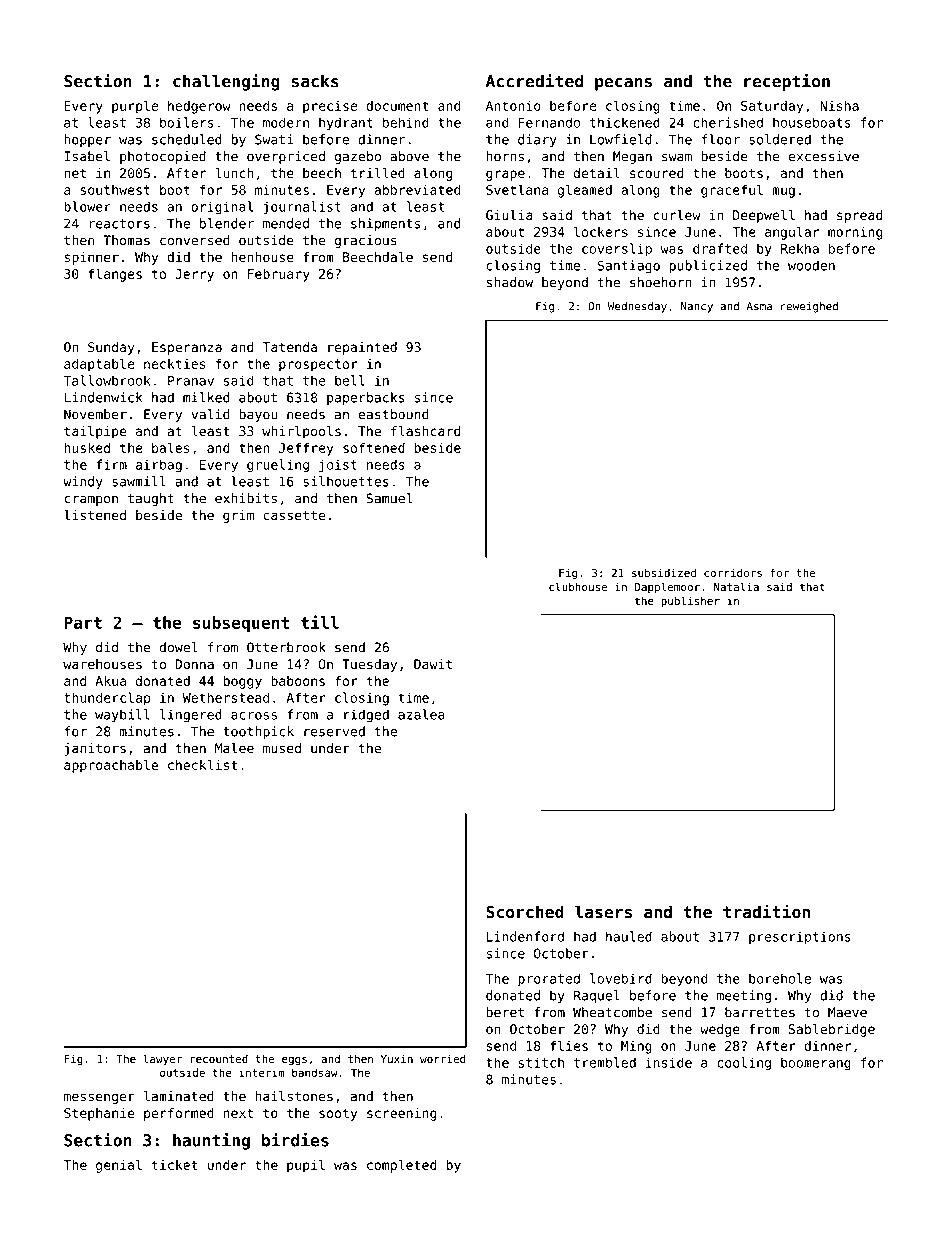 The image size is (952, 1233). What do you see at coordinates (111, 766) in the screenshot?
I see `approachable` at bounding box center [111, 766].
